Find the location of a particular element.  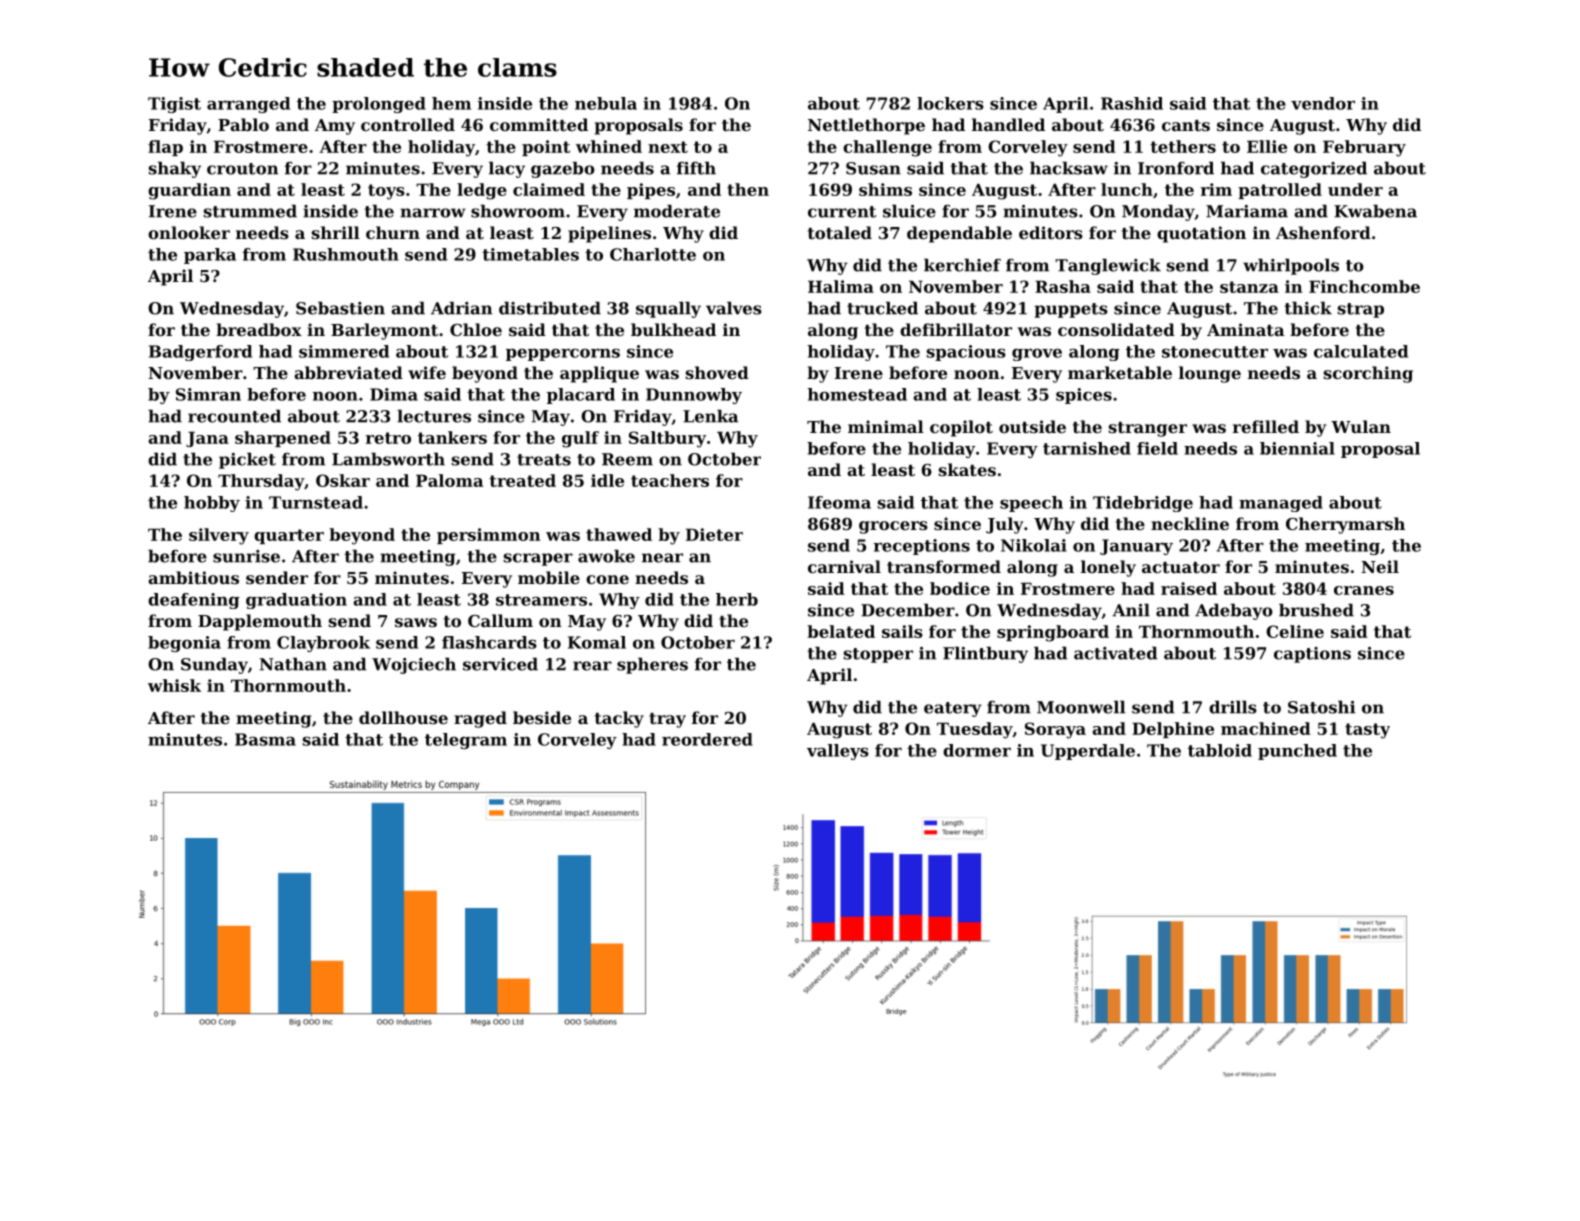

saws is located at coordinates (416, 622).
